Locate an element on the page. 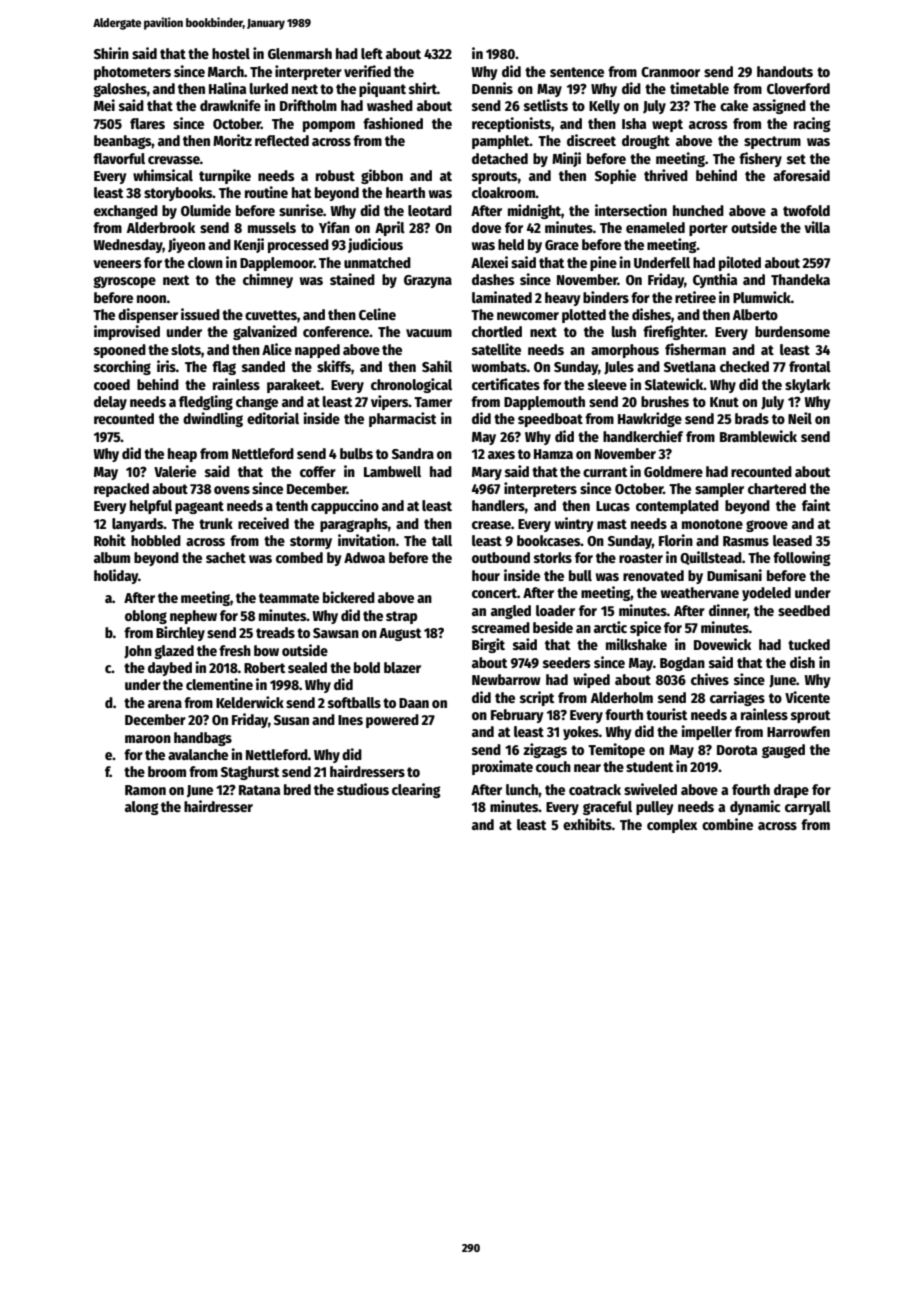  hunched is located at coordinates (698, 210).
